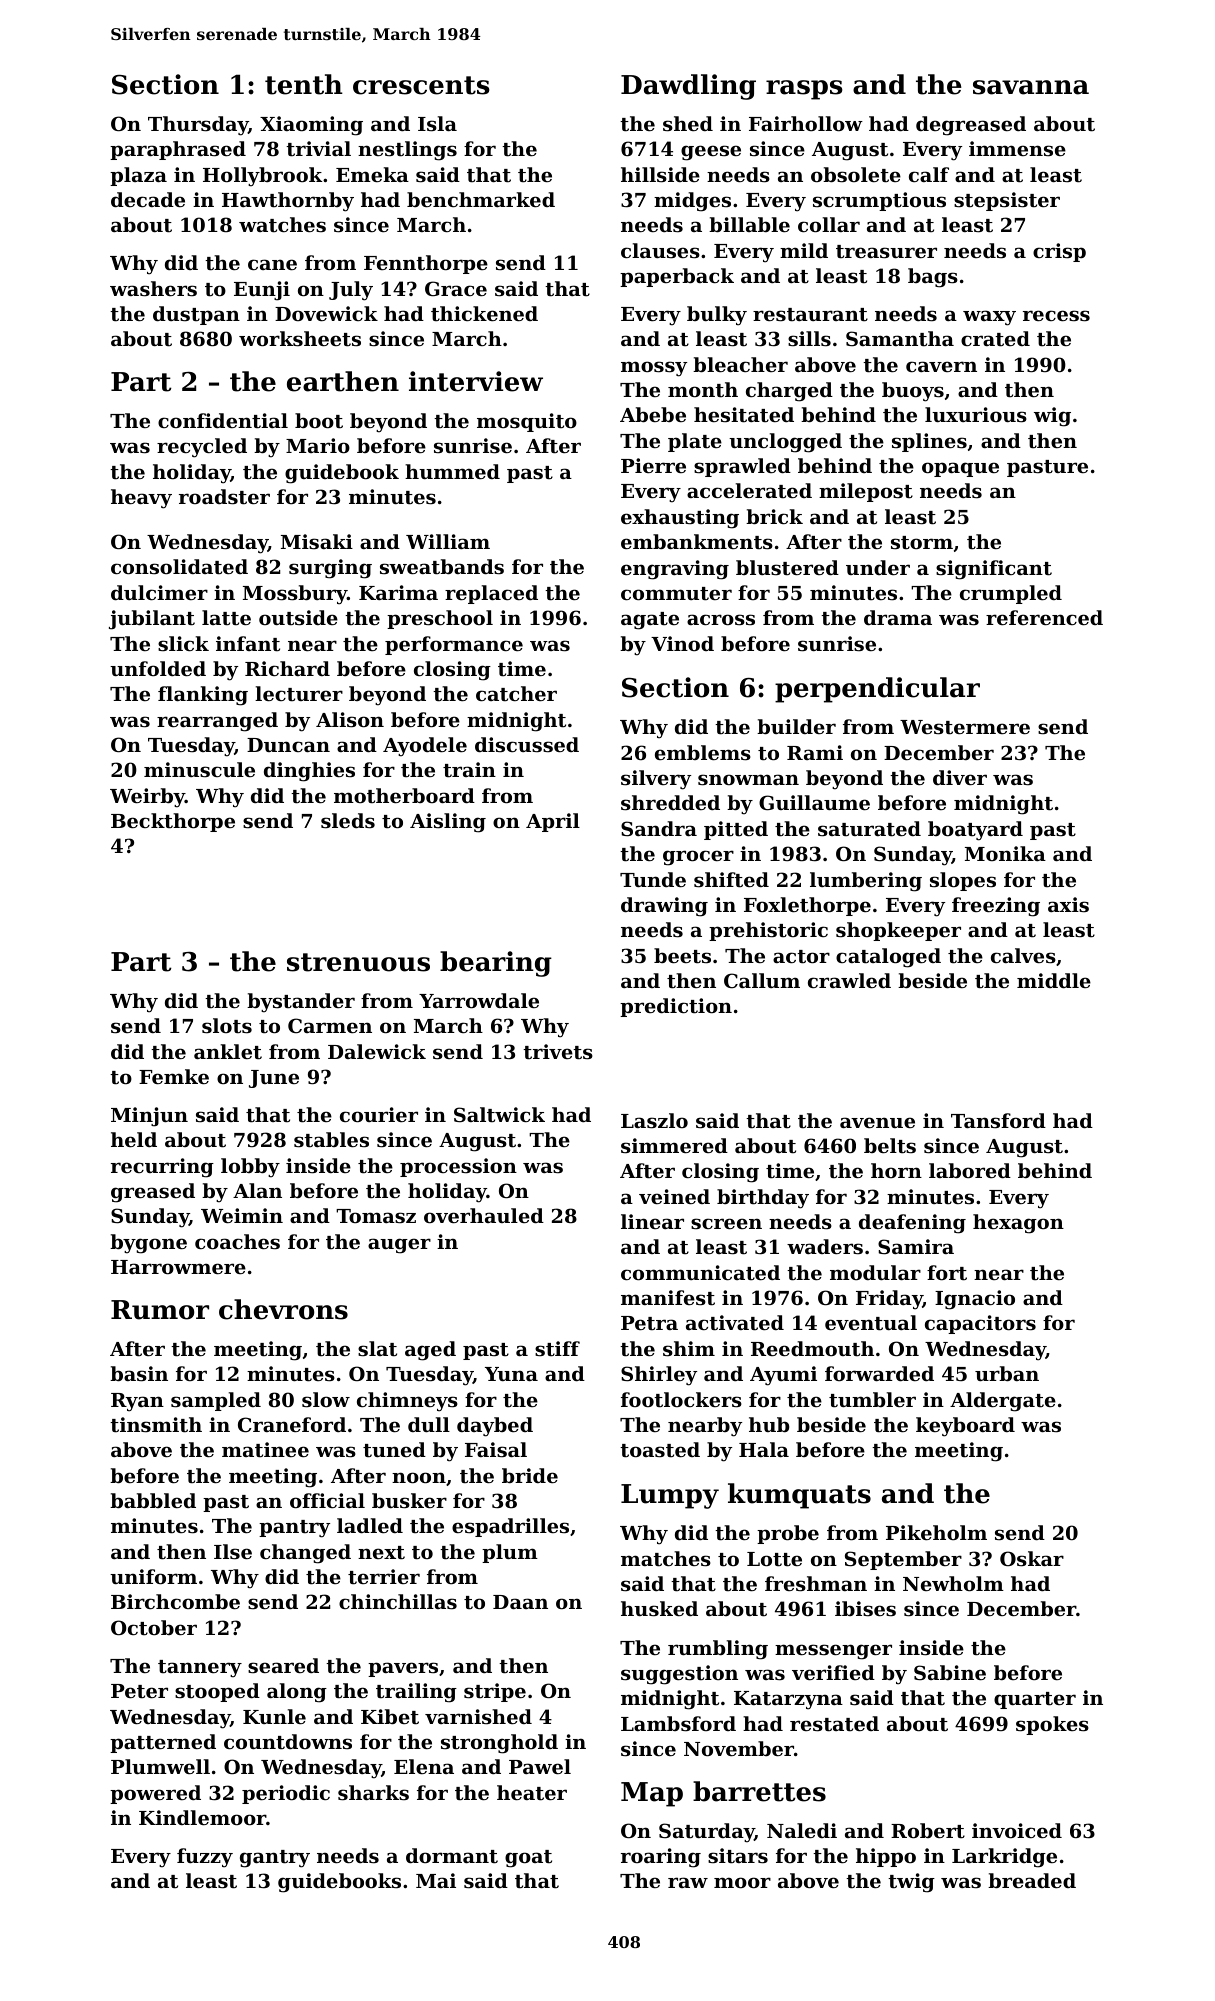 The image size is (1215, 2001). What do you see at coordinates (998, 1121) in the document?
I see `Tansford` at bounding box center [998, 1121].
